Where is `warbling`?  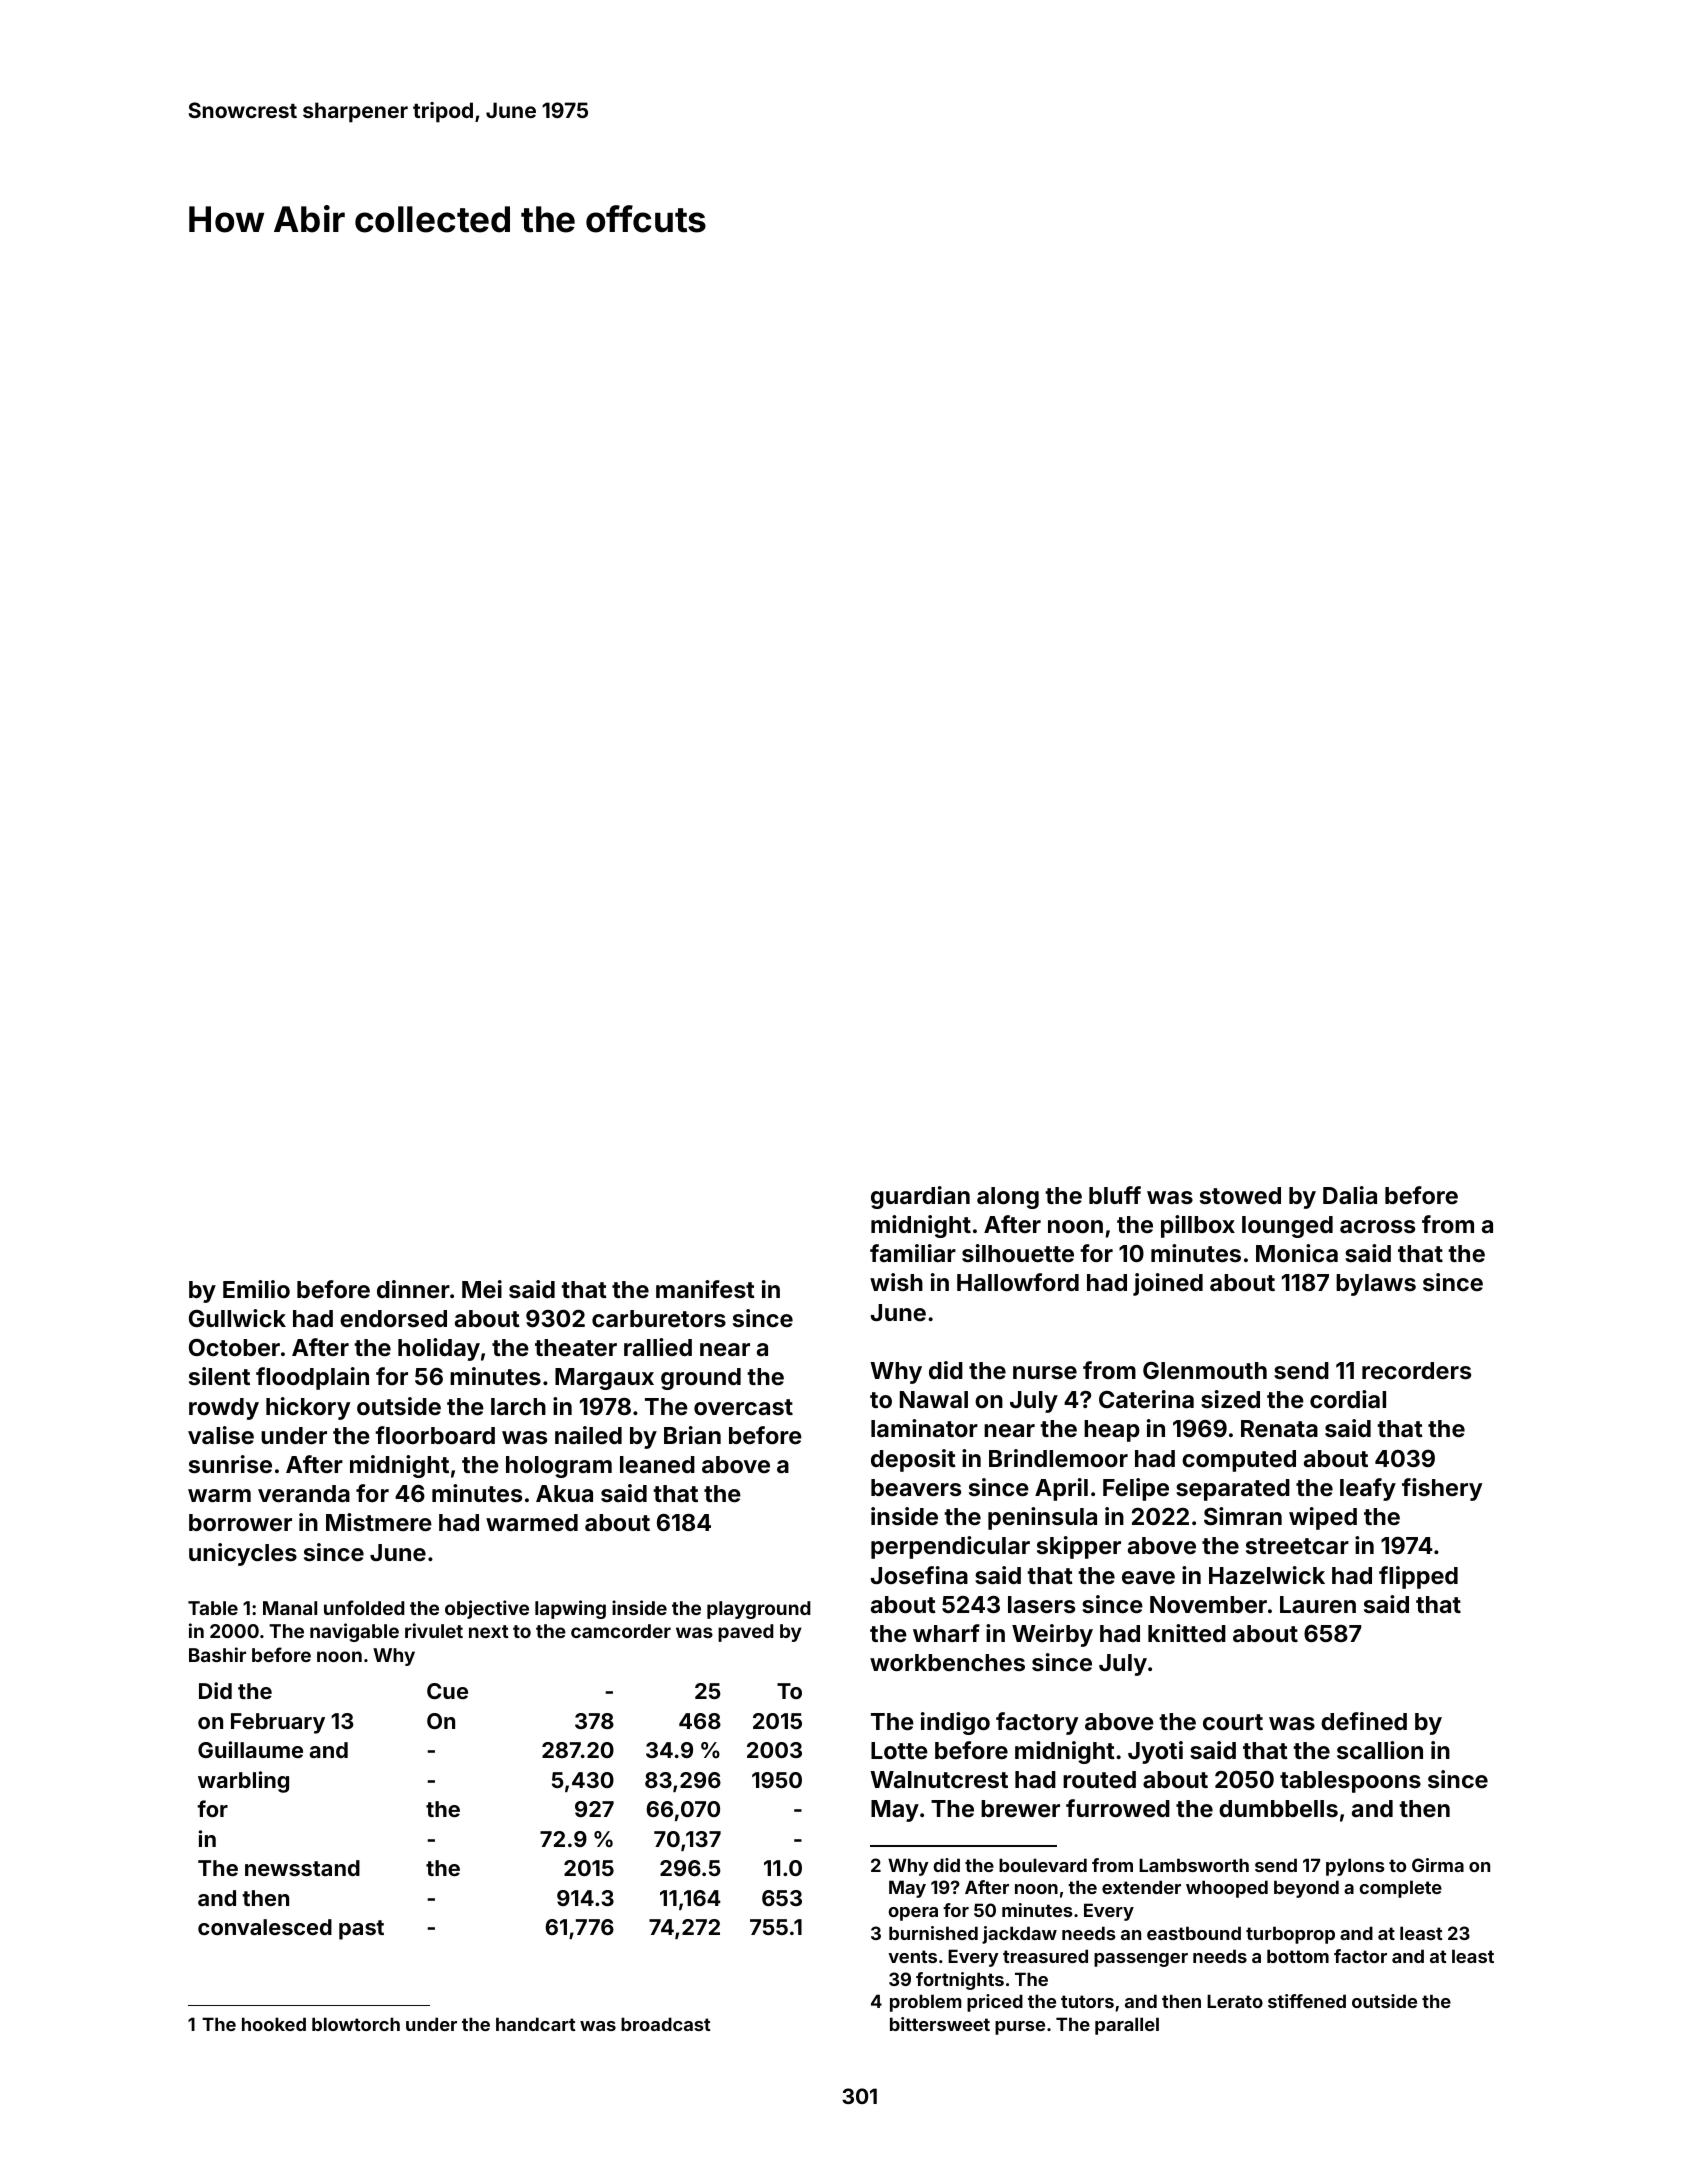
warbling is located at coordinates (243, 1782).
